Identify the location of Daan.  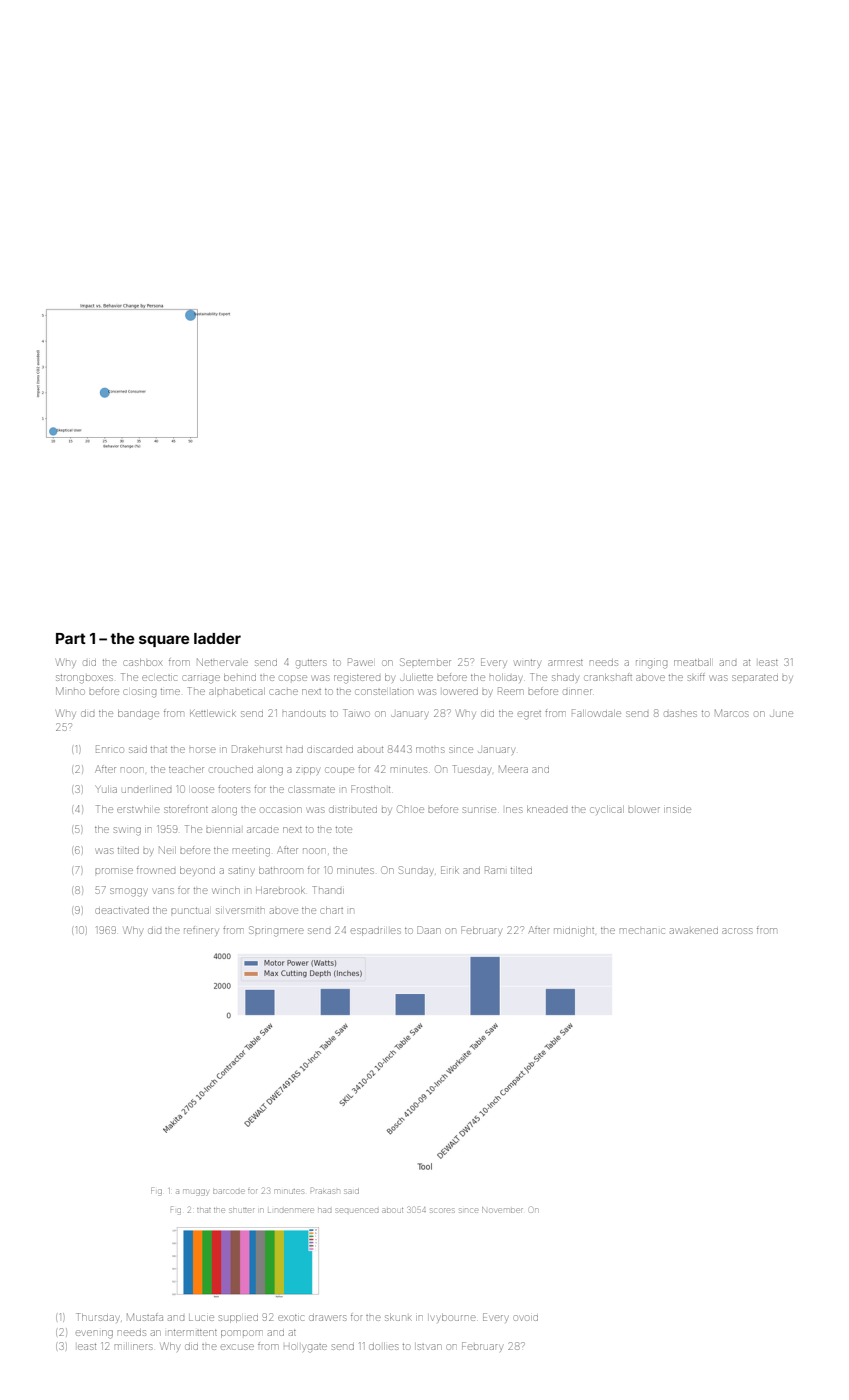
(429, 930).
